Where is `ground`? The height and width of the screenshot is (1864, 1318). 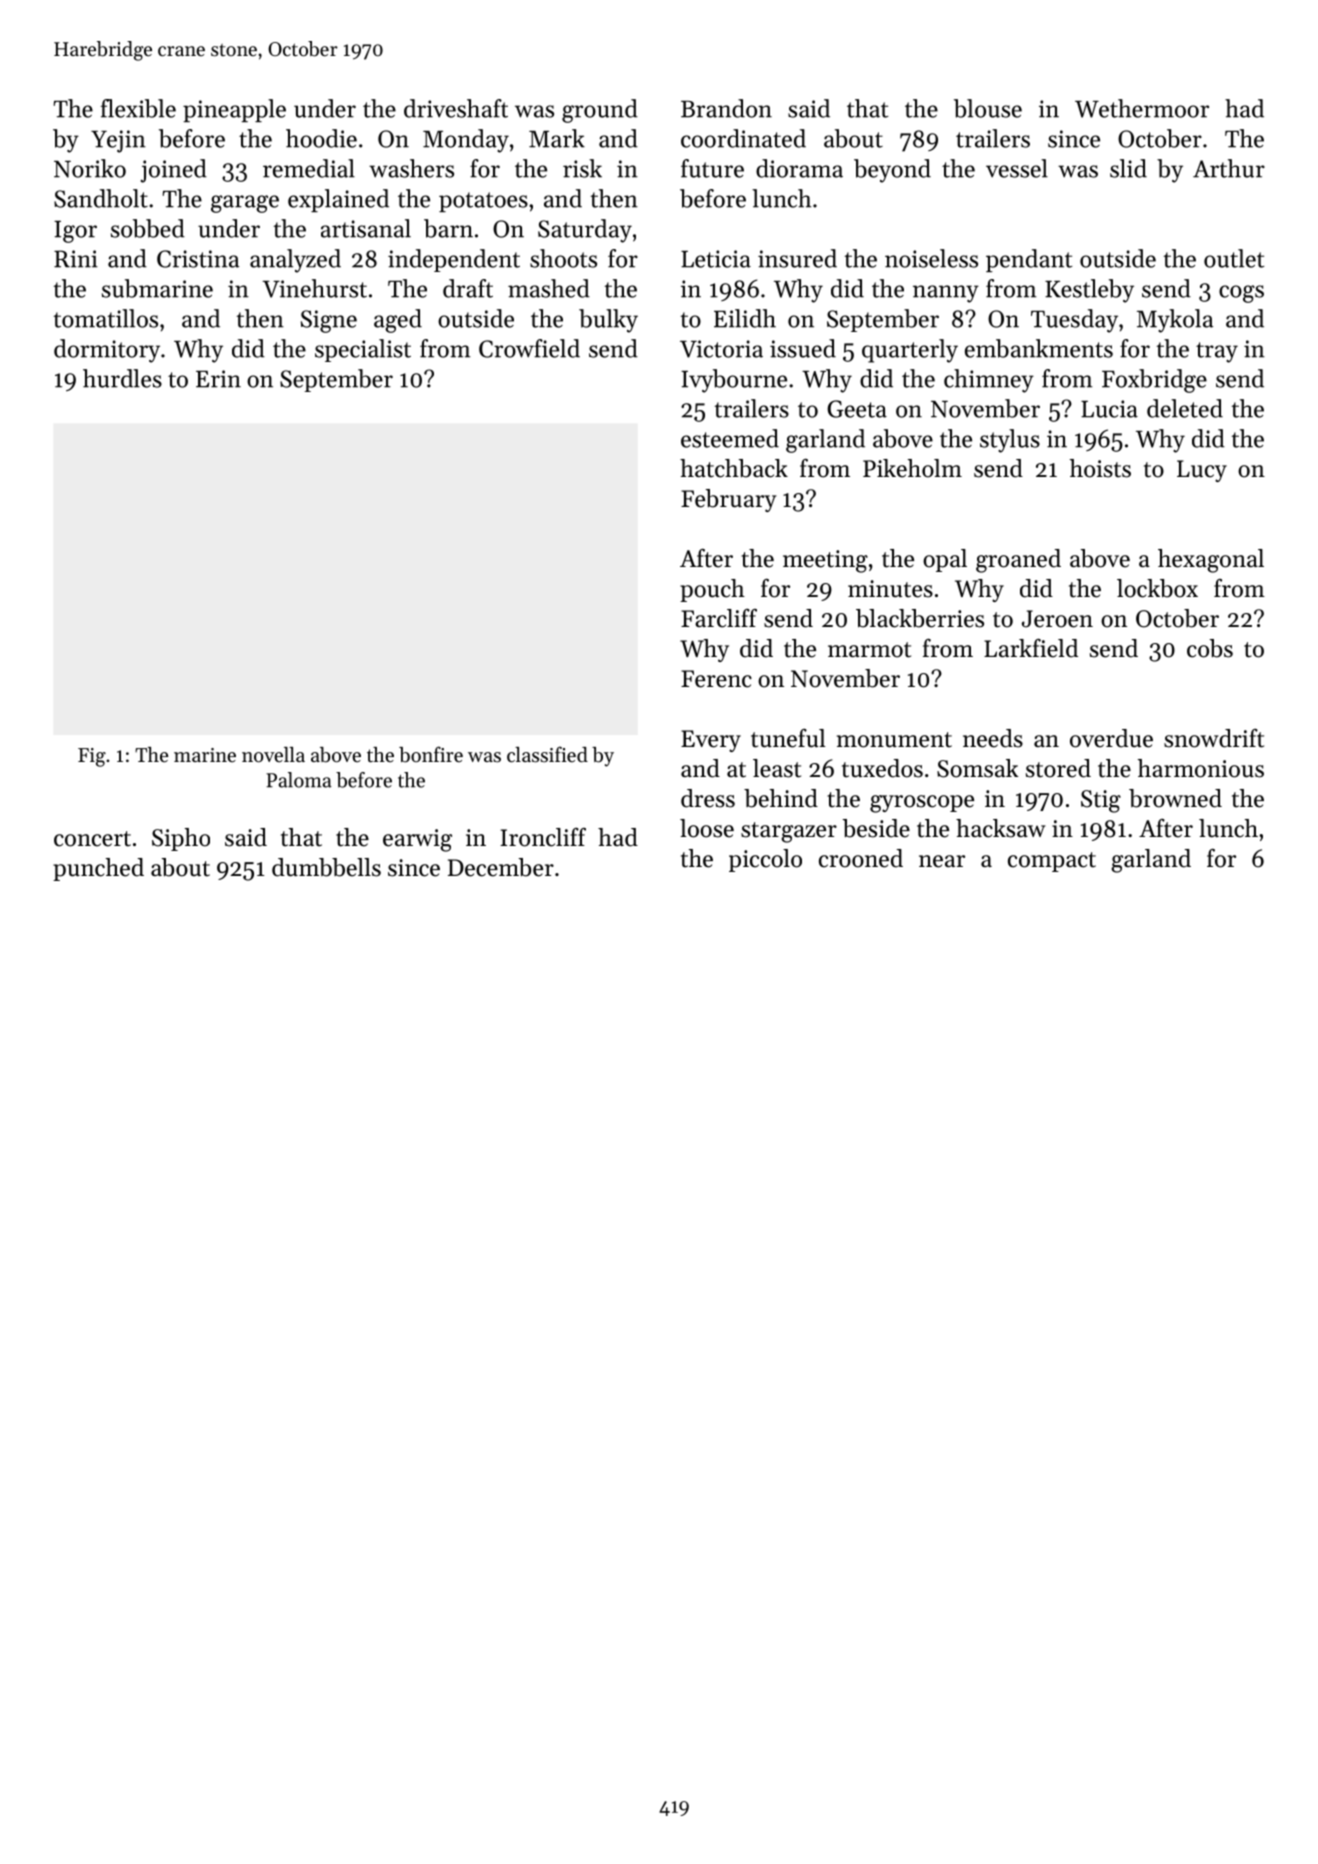
ground is located at coordinates (600, 111).
